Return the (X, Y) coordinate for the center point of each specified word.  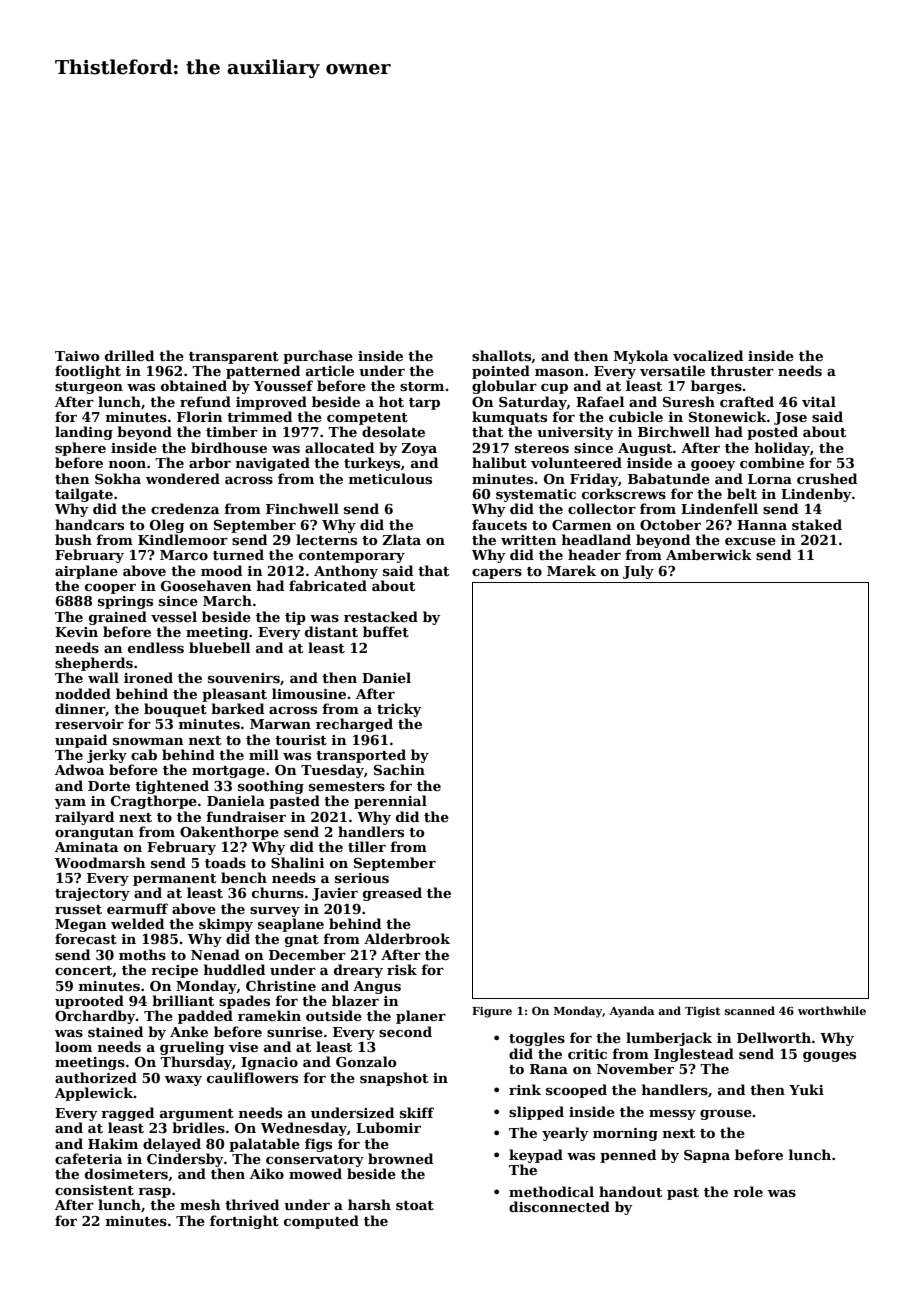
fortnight (244, 1222)
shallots (501, 355)
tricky (399, 710)
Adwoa (79, 769)
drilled (129, 355)
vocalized (708, 355)
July (638, 572)
